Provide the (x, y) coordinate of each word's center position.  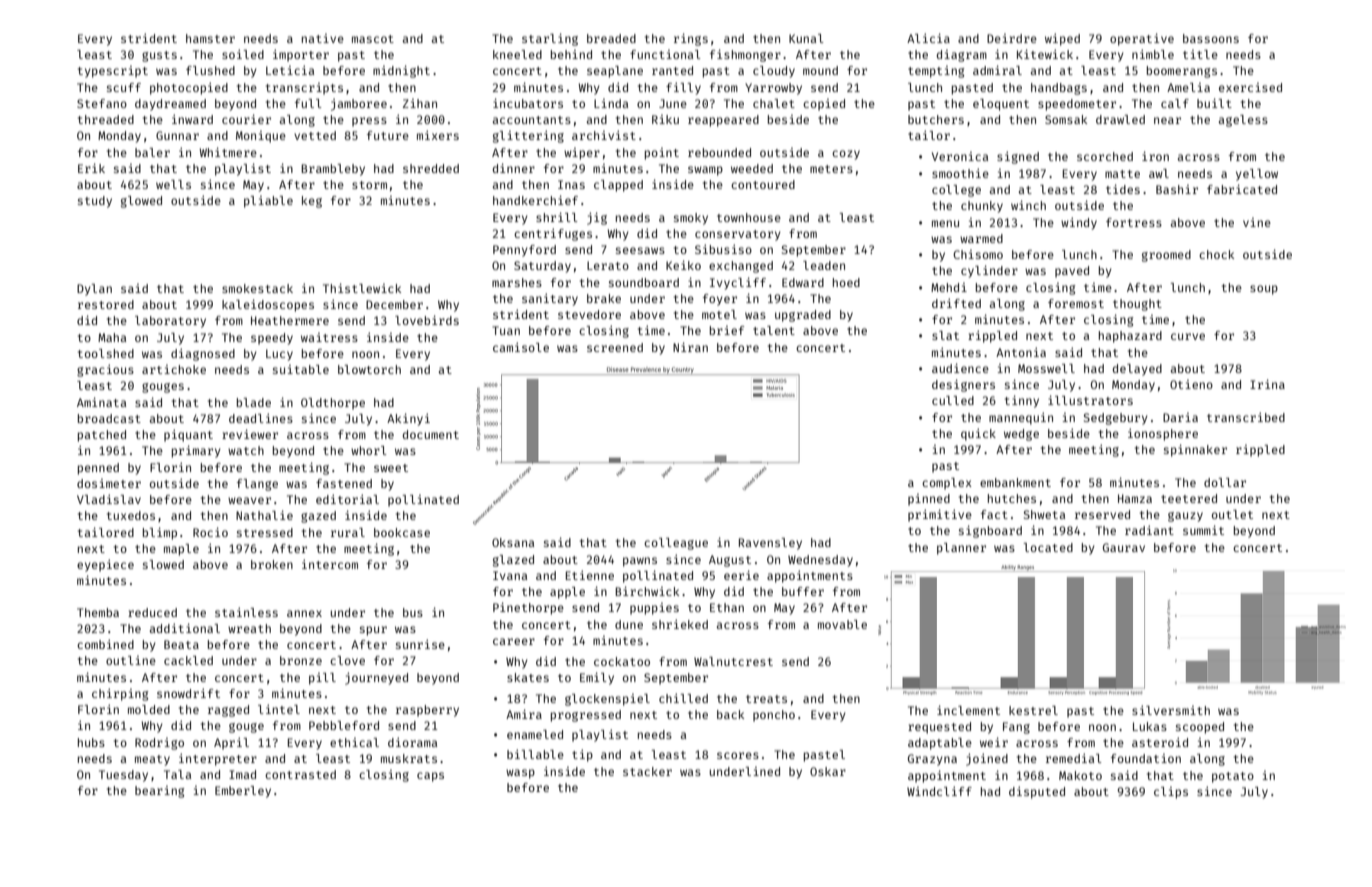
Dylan (94, 290)
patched (102, 436)
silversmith (1171, 710)
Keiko (683, 265)
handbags (1059, 89)
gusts (159, 56)
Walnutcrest (733, 661)
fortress (1134, 222)
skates (528, 677)
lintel (279, 709)
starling (550, 39)
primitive (940, 515)
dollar (1225, 482)
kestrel (1033, 710)
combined (105, 644)
